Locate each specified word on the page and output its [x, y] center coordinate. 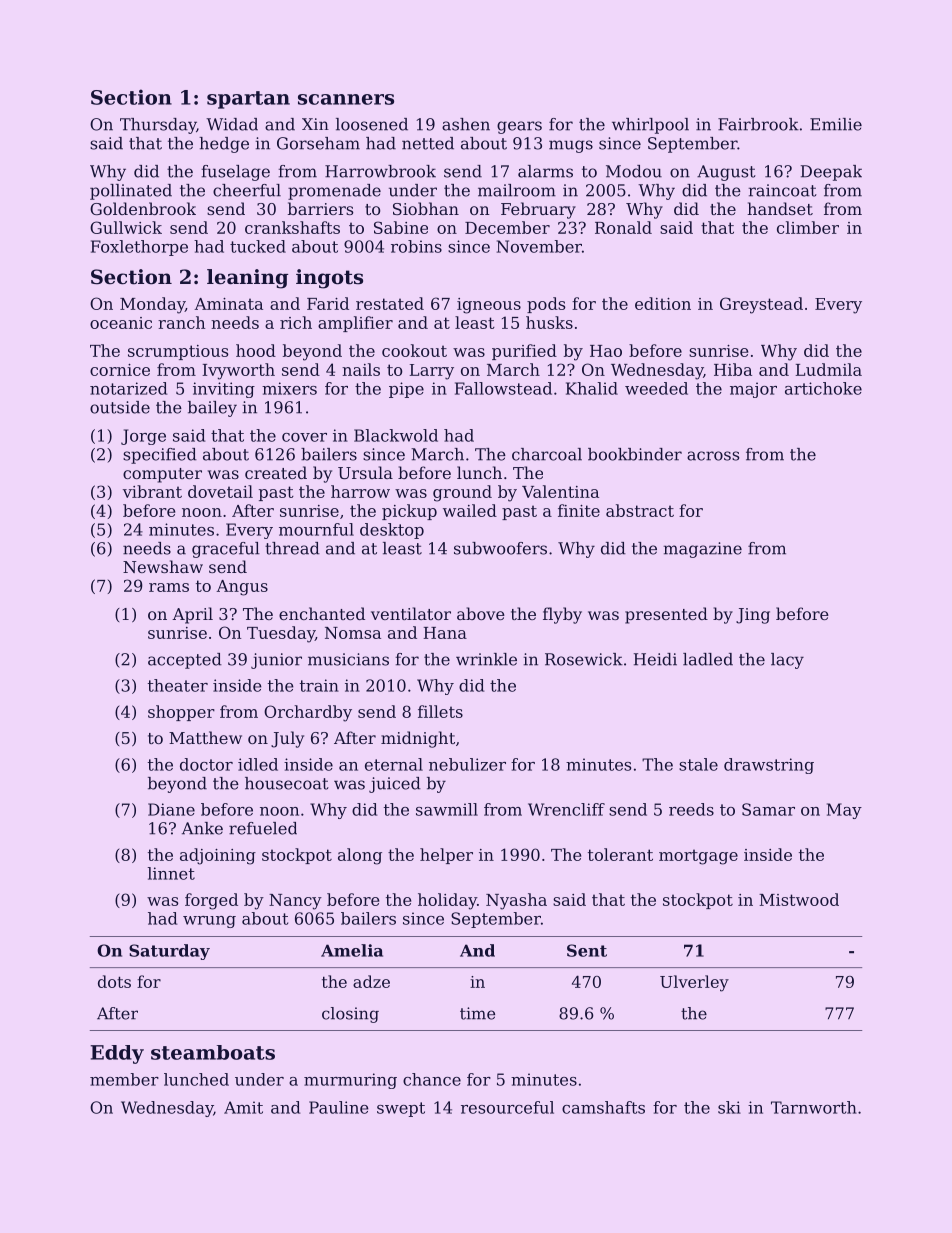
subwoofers [500, 548]
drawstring [769, 766]
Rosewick [584, 659]
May [844, 811]
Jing [753, 616]
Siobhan [426, 208]
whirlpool [650, 126]
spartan [248, 100]
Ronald [623, 227]
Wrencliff [566, 809]
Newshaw [163, 566]
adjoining [218, 856]
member [124, 1079]
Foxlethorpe [139, 248]
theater [178, 685]
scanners [346, 99]
